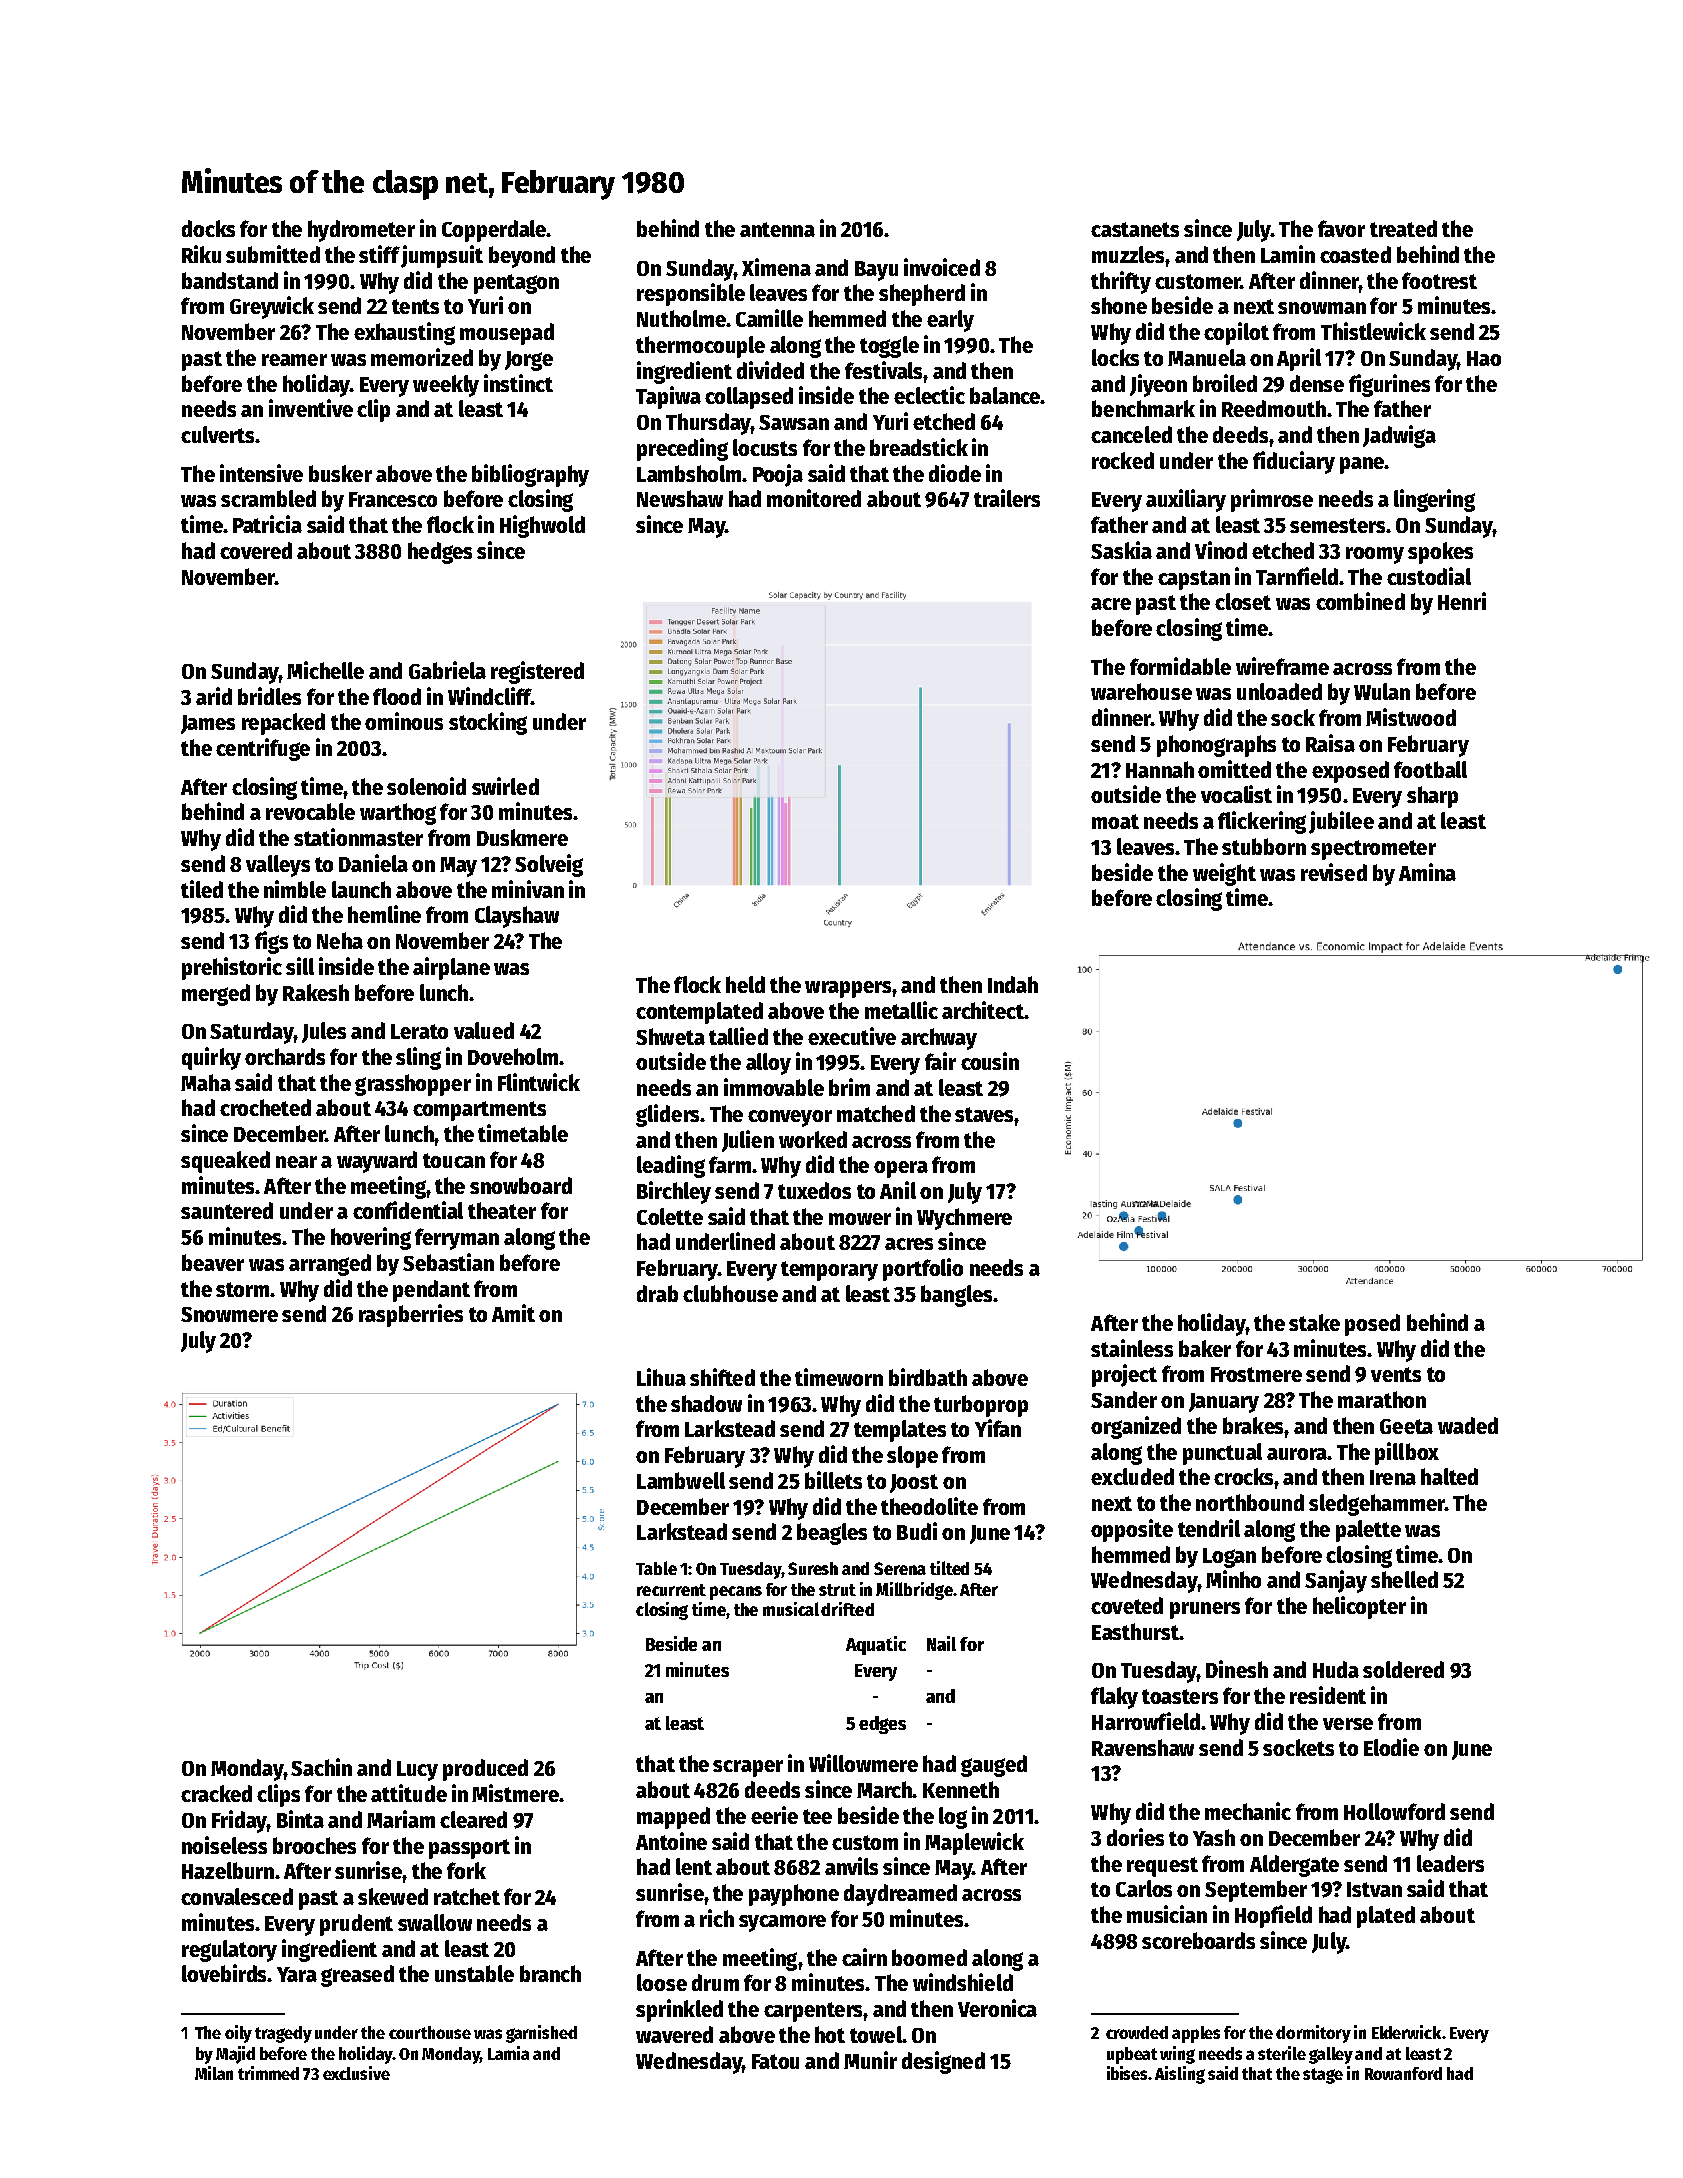 Image resolution: width=1683 pixels, height=2178 pixels. What do you see at coordinates (682, 449) in the page?
I see `preceding` at bounding box center [682, 449].
